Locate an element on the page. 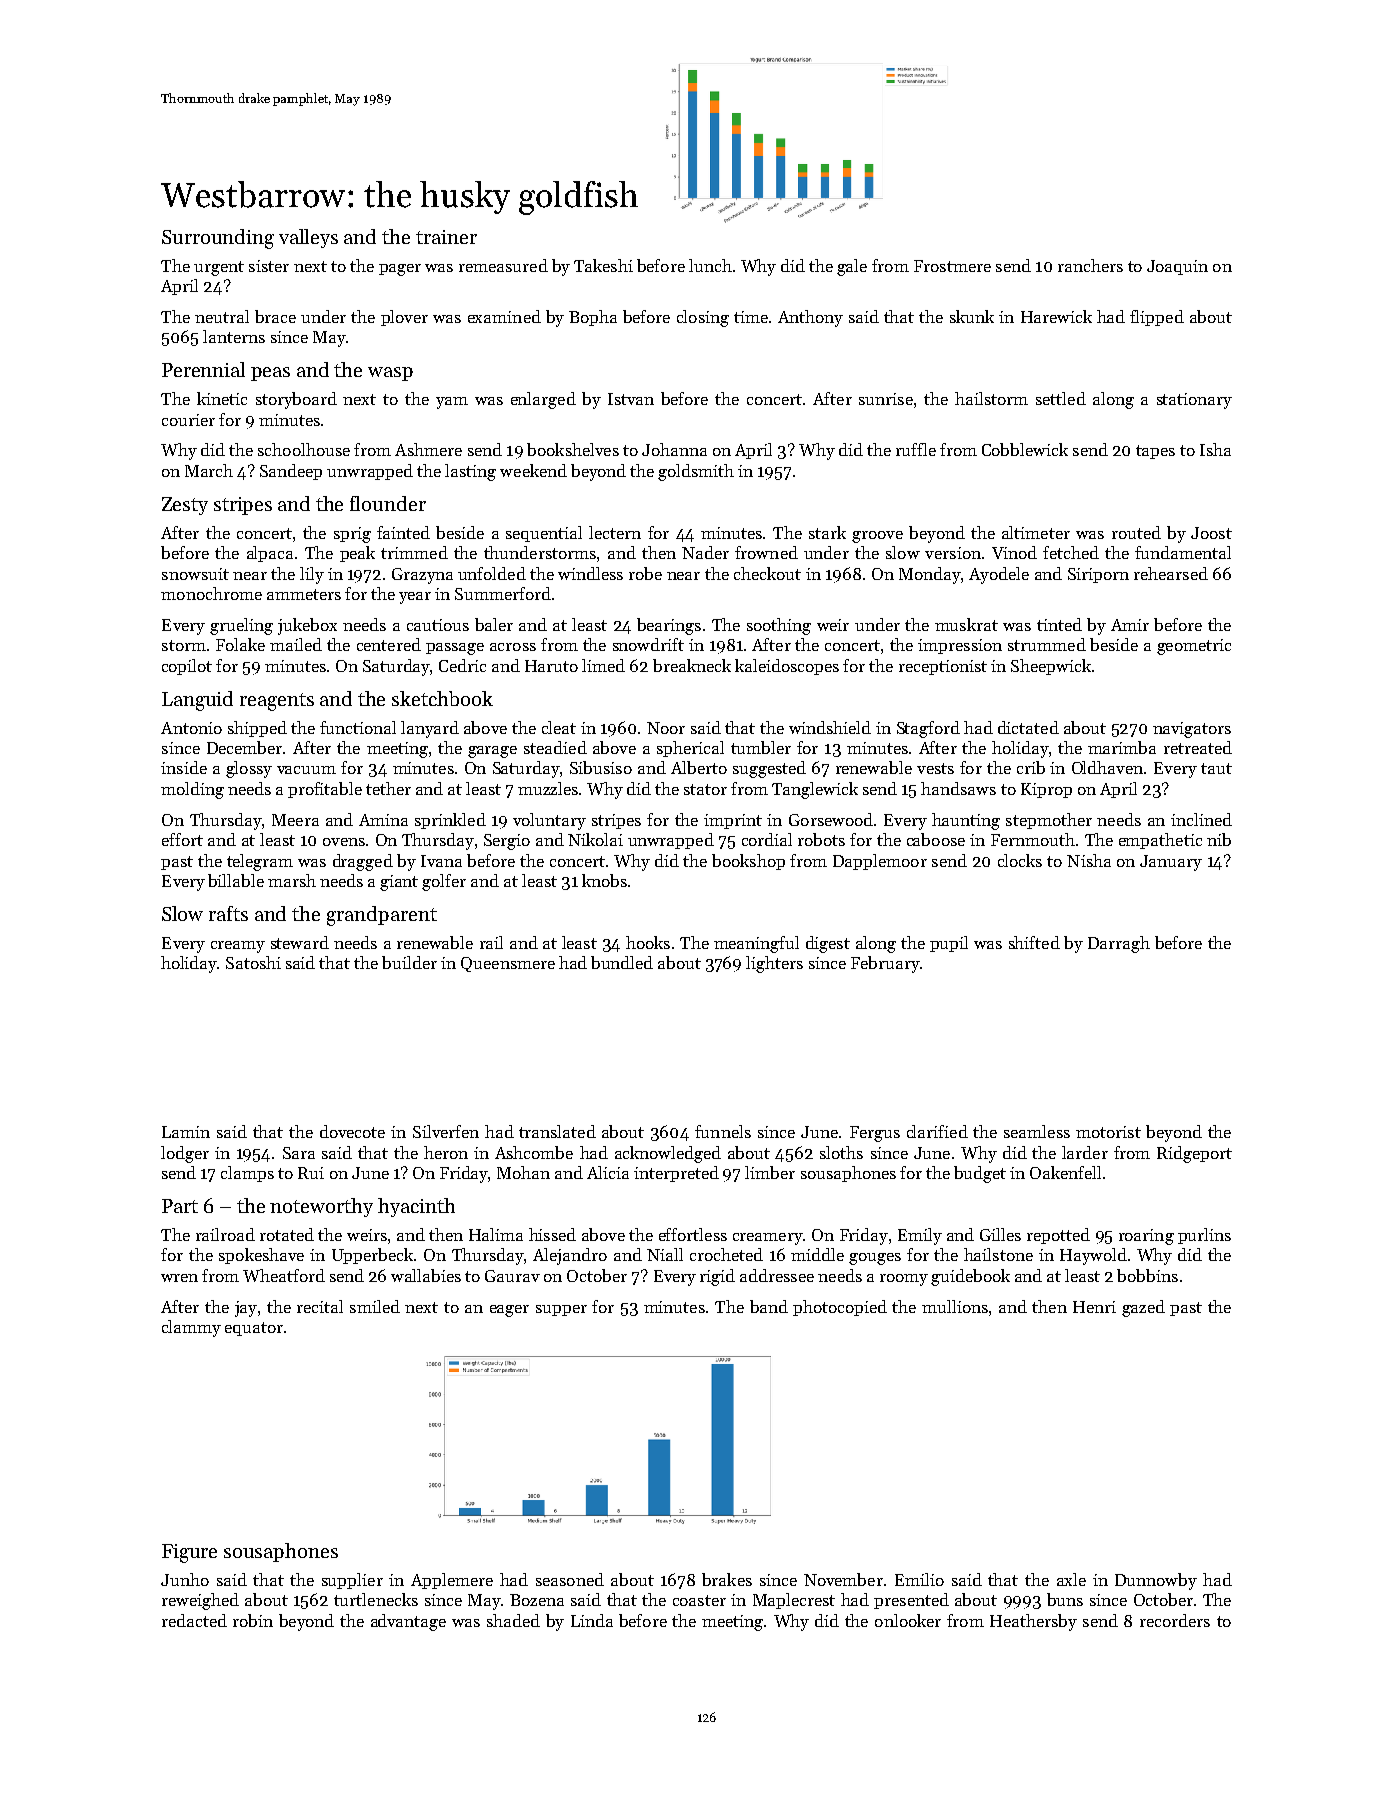 This page has width=1393, height=1803. coaster is located at coordinates (699, 1600).
